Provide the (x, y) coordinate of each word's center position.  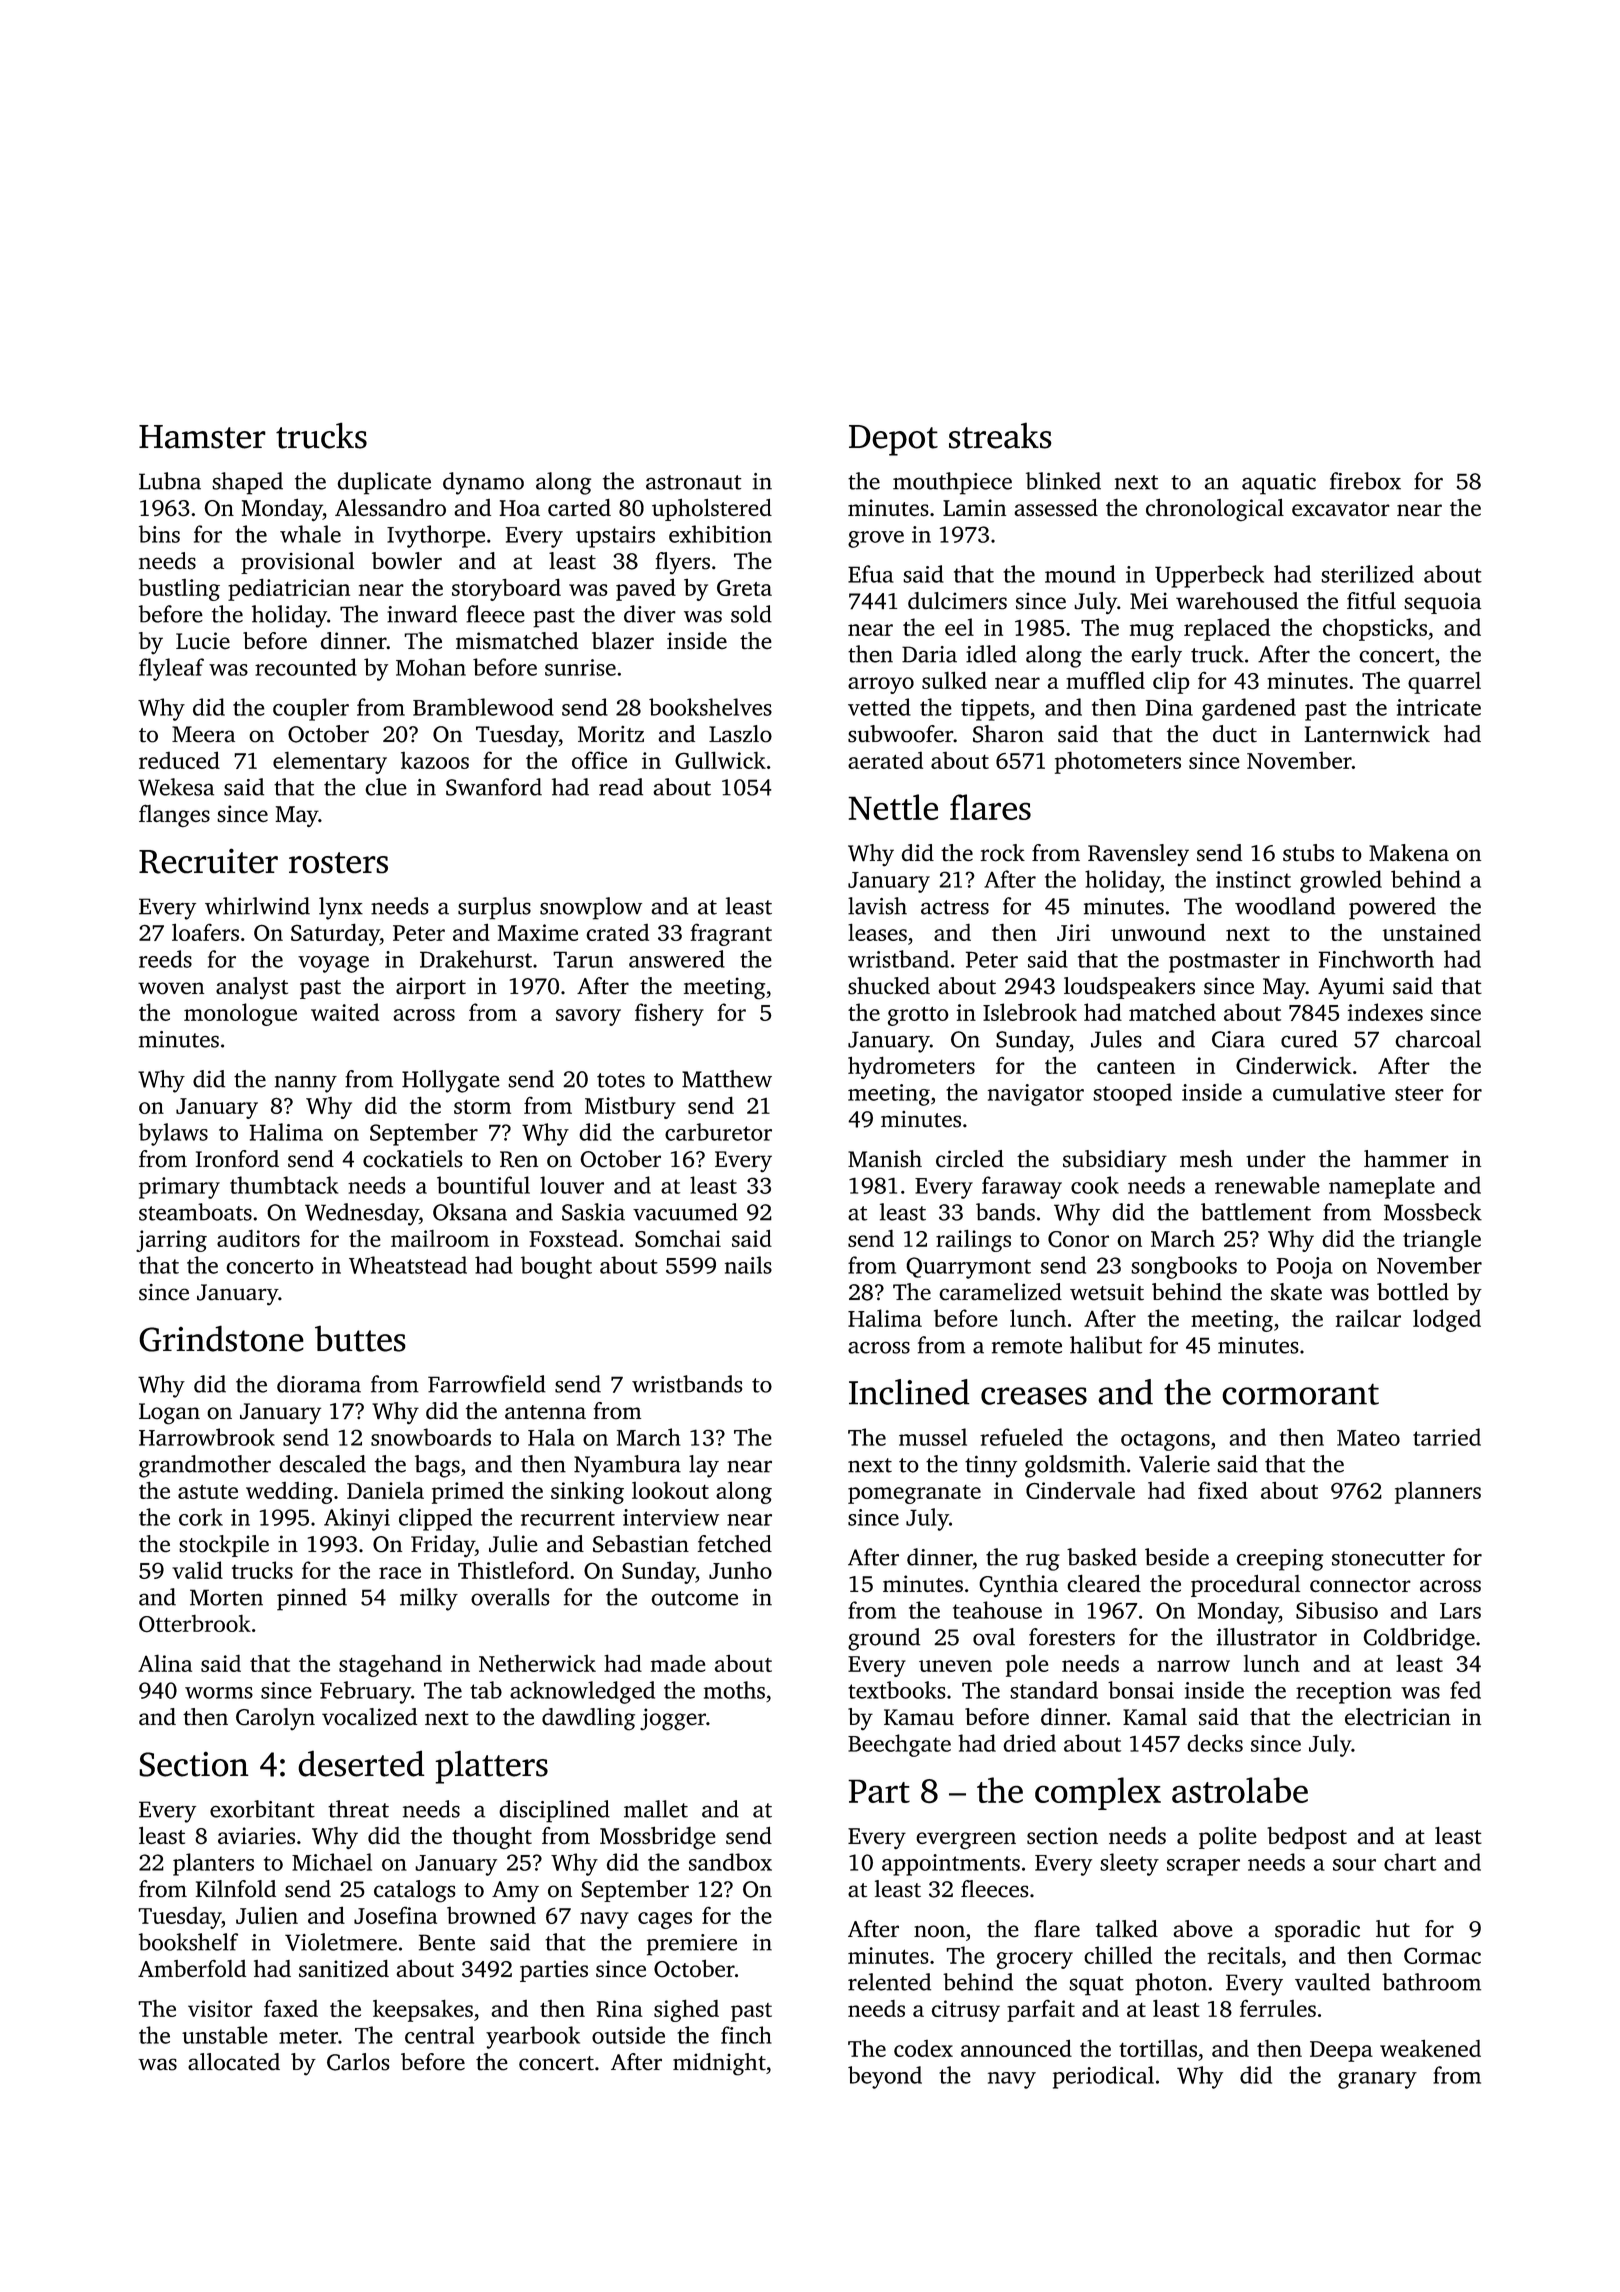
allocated (234, 2062)
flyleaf (171, 669)
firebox (1365, 481)
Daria (929, 654)
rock (1003, 853)
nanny (306, 1084)
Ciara (1238, 1039)
